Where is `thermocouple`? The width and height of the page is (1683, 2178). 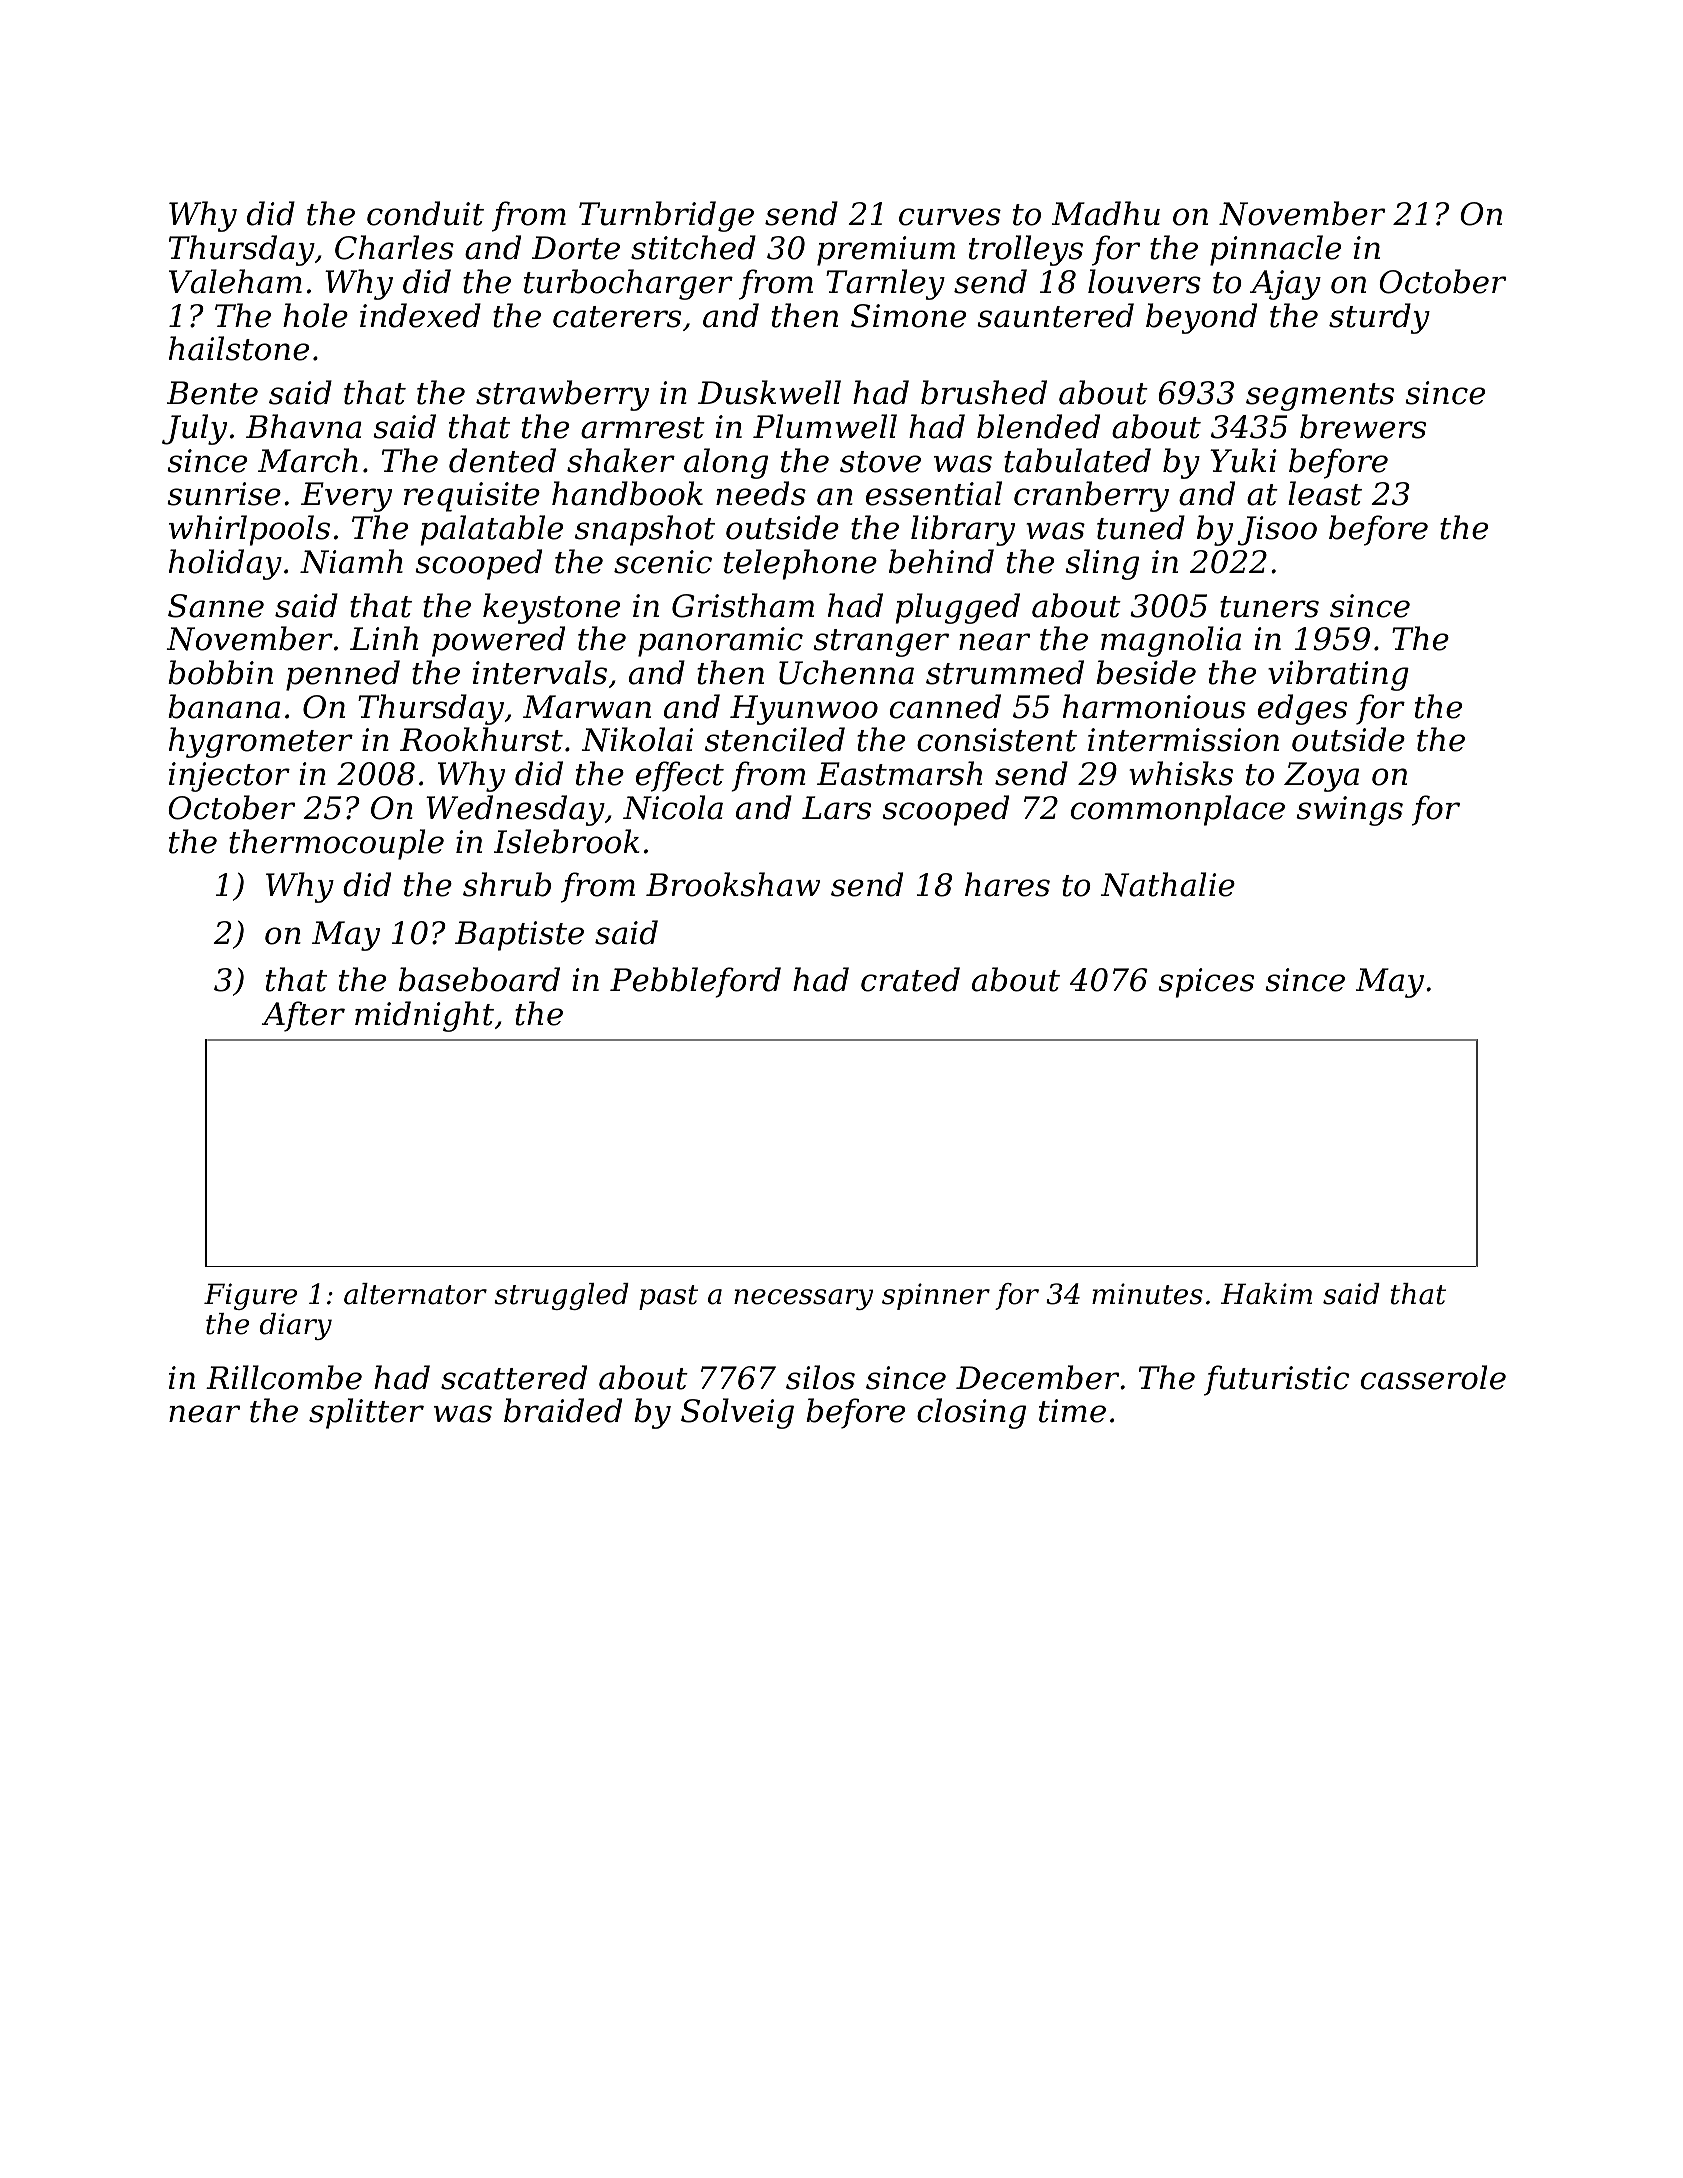 thermocouple is located at coordinates (336, 844).
